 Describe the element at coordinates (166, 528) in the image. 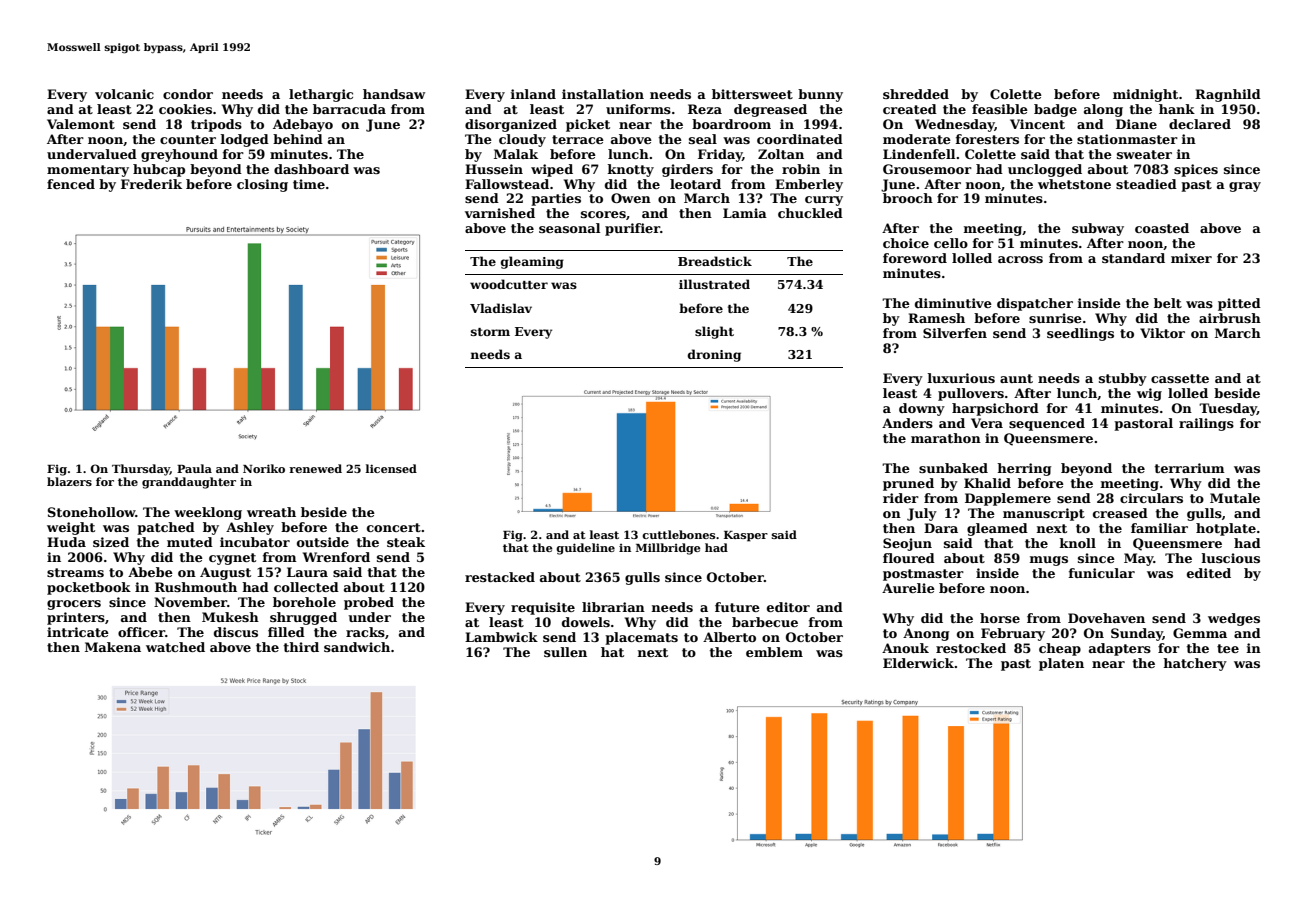

I see `patched` at that location.
